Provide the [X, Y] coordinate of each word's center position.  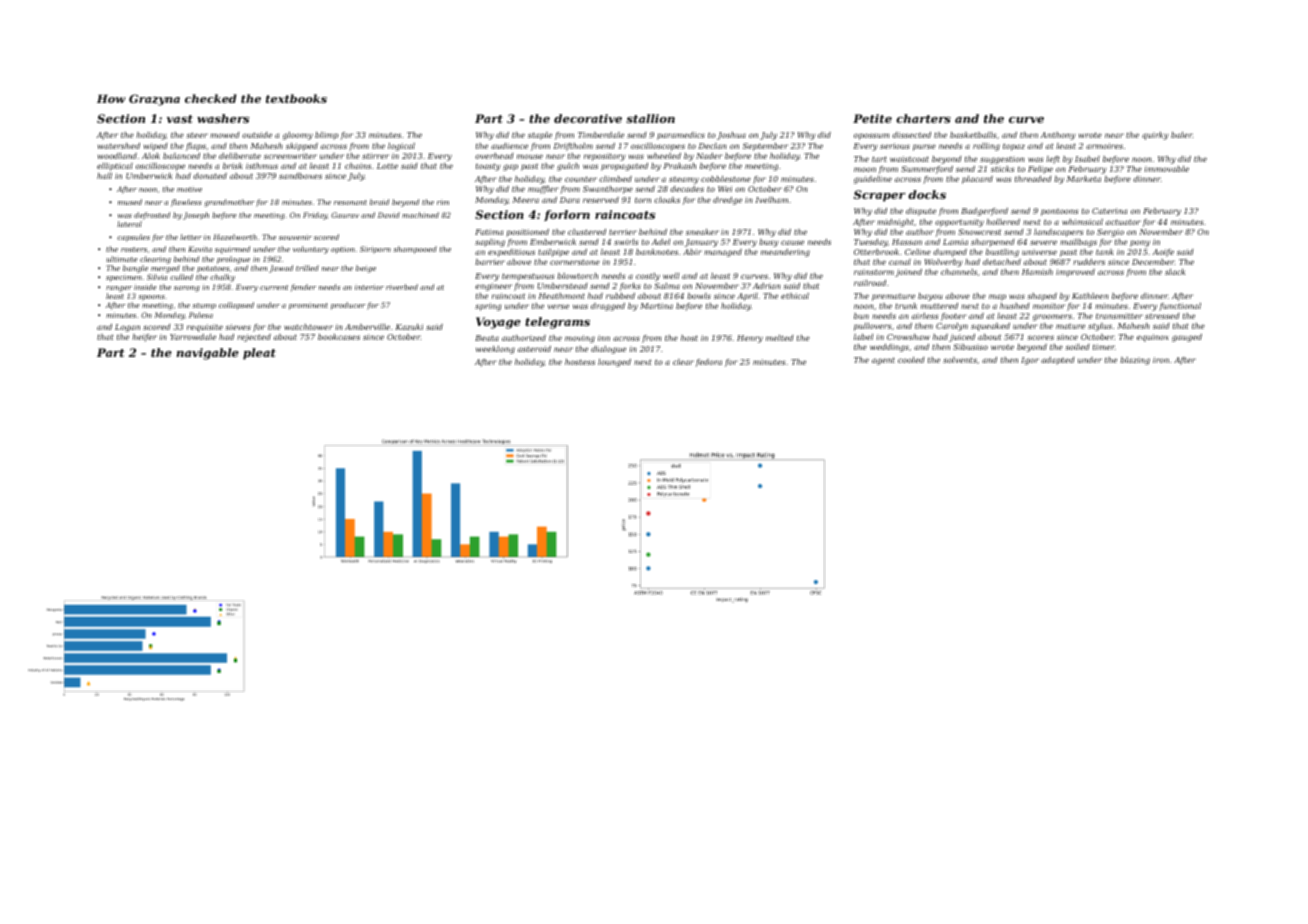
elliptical [115, 167]
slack [1175, 272]
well [671, 276]
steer [197, 135]
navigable [208, 354]
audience [509, 146]
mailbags [1078, 243]
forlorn [567, 215]
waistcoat [909, 159]
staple [540, 136]
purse [924, 147]
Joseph [196, 216]
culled [181, 277]
